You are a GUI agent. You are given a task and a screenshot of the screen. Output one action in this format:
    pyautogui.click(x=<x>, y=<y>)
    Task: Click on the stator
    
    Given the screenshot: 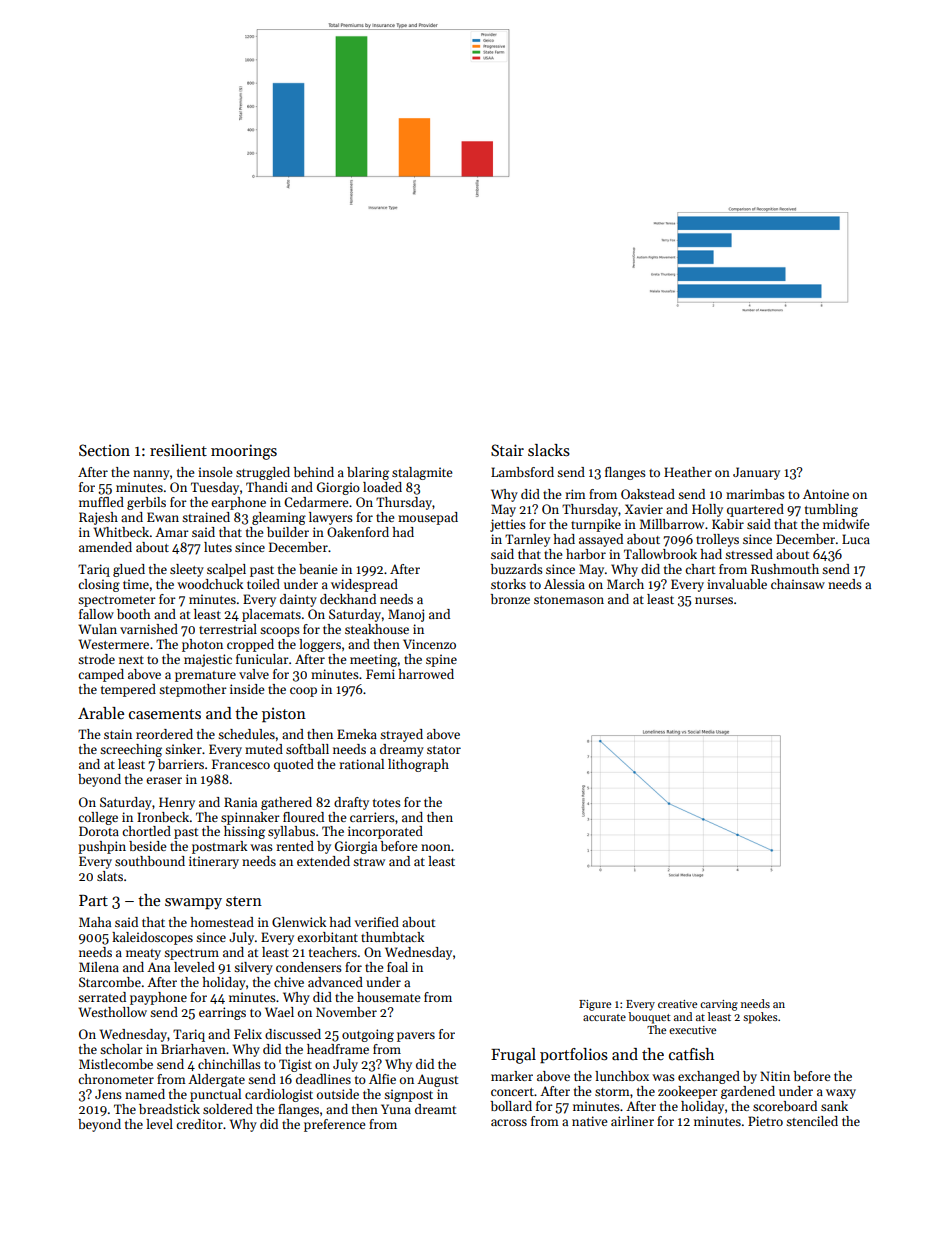 What is the action you would take?
    pyautogui.click(x=444, y=750)
